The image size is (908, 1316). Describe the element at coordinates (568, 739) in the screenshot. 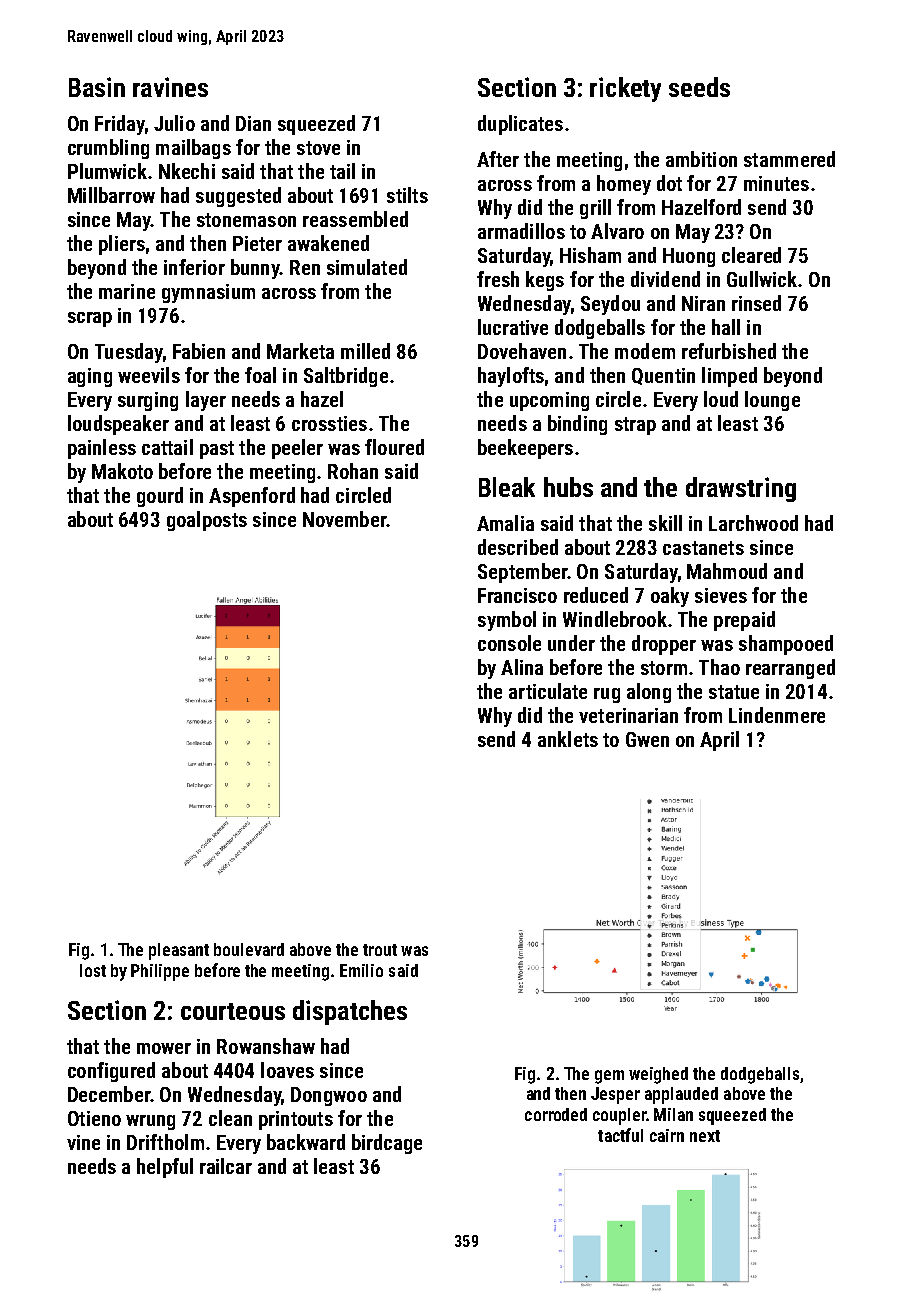

I see `anklets` at that location.
